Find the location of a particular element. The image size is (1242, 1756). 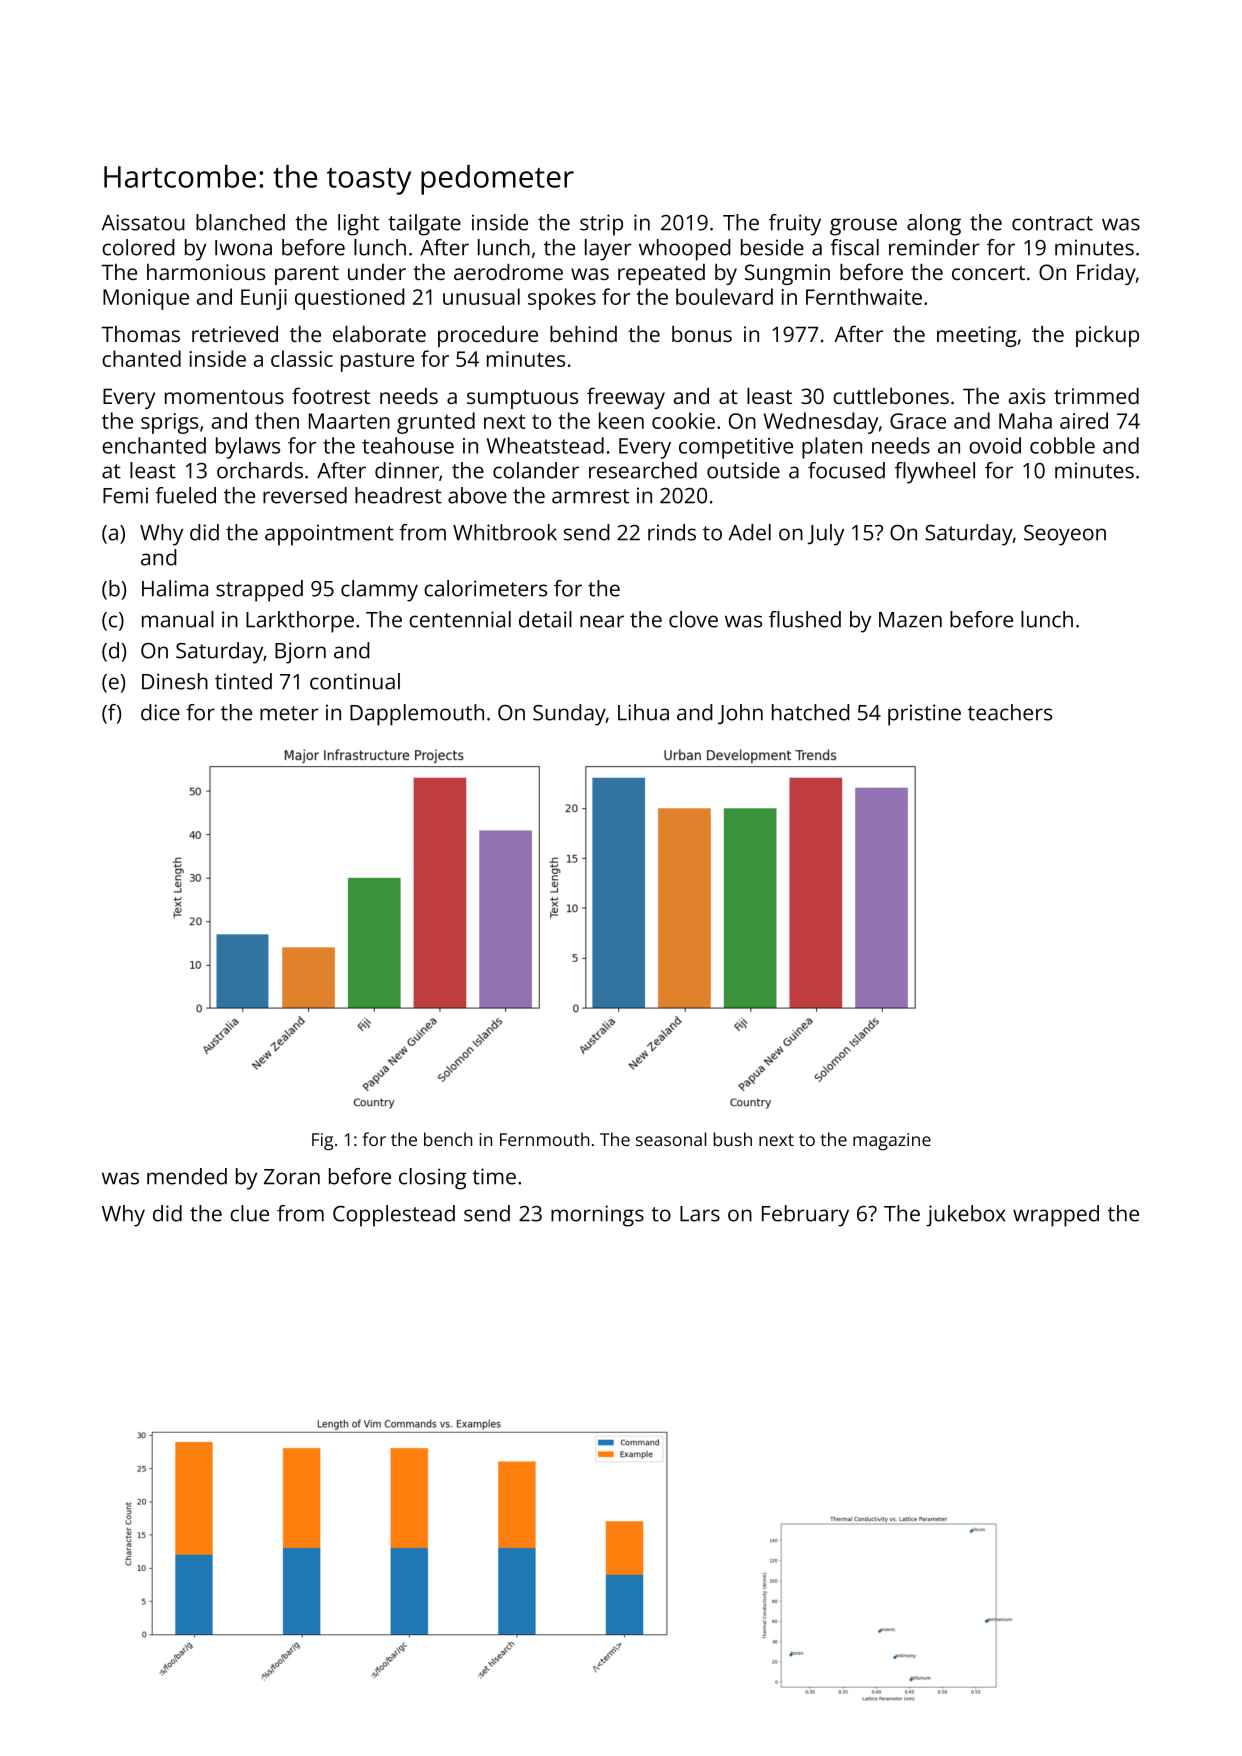

pristine is located at coordinates (924, 715).
